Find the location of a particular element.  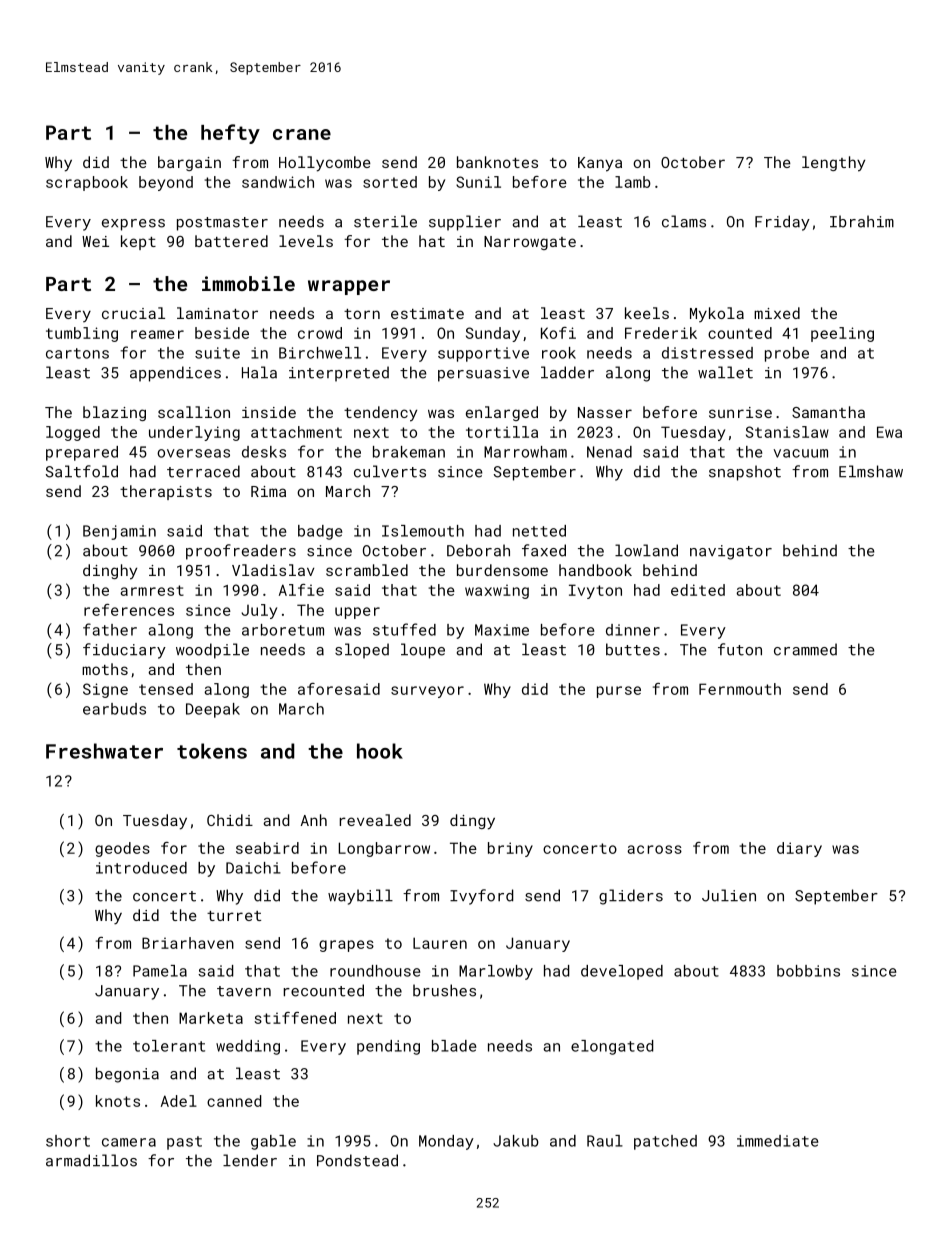

armadillos is located at coordinates (91, 1160).
